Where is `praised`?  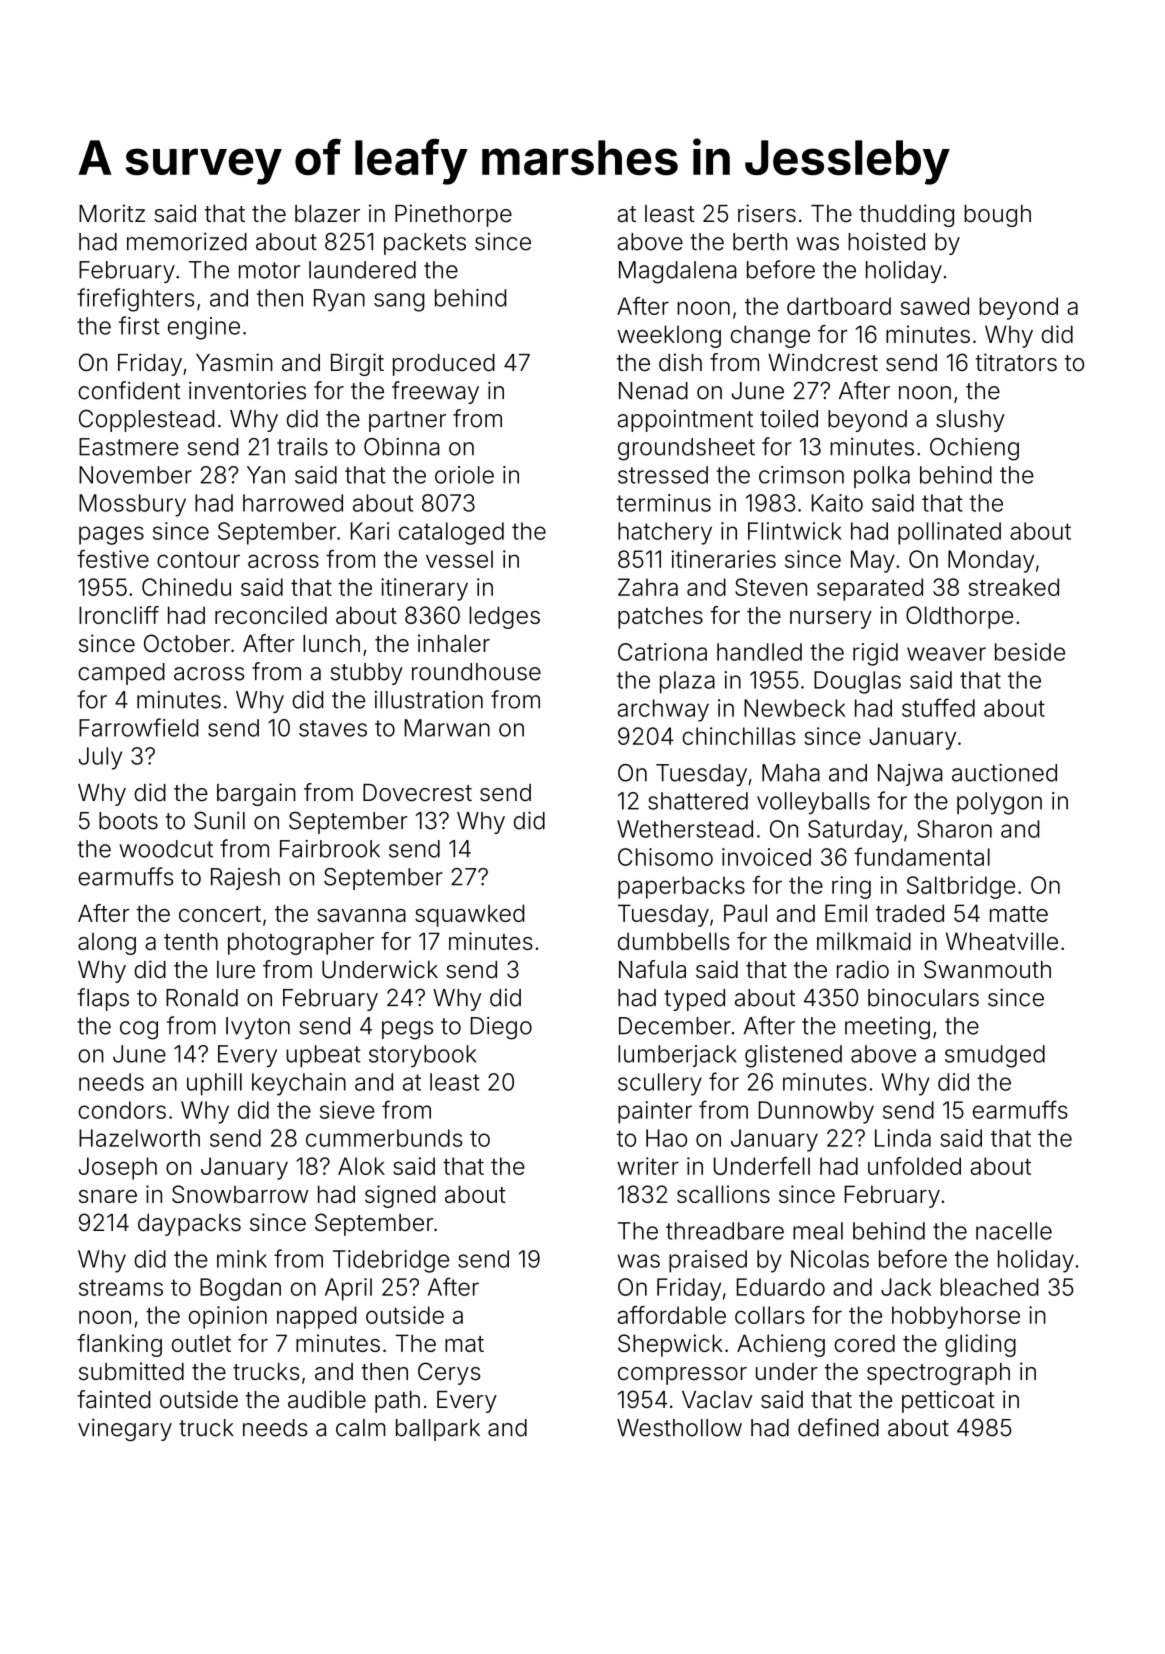
praised is located at coordinates (708, 1261).
